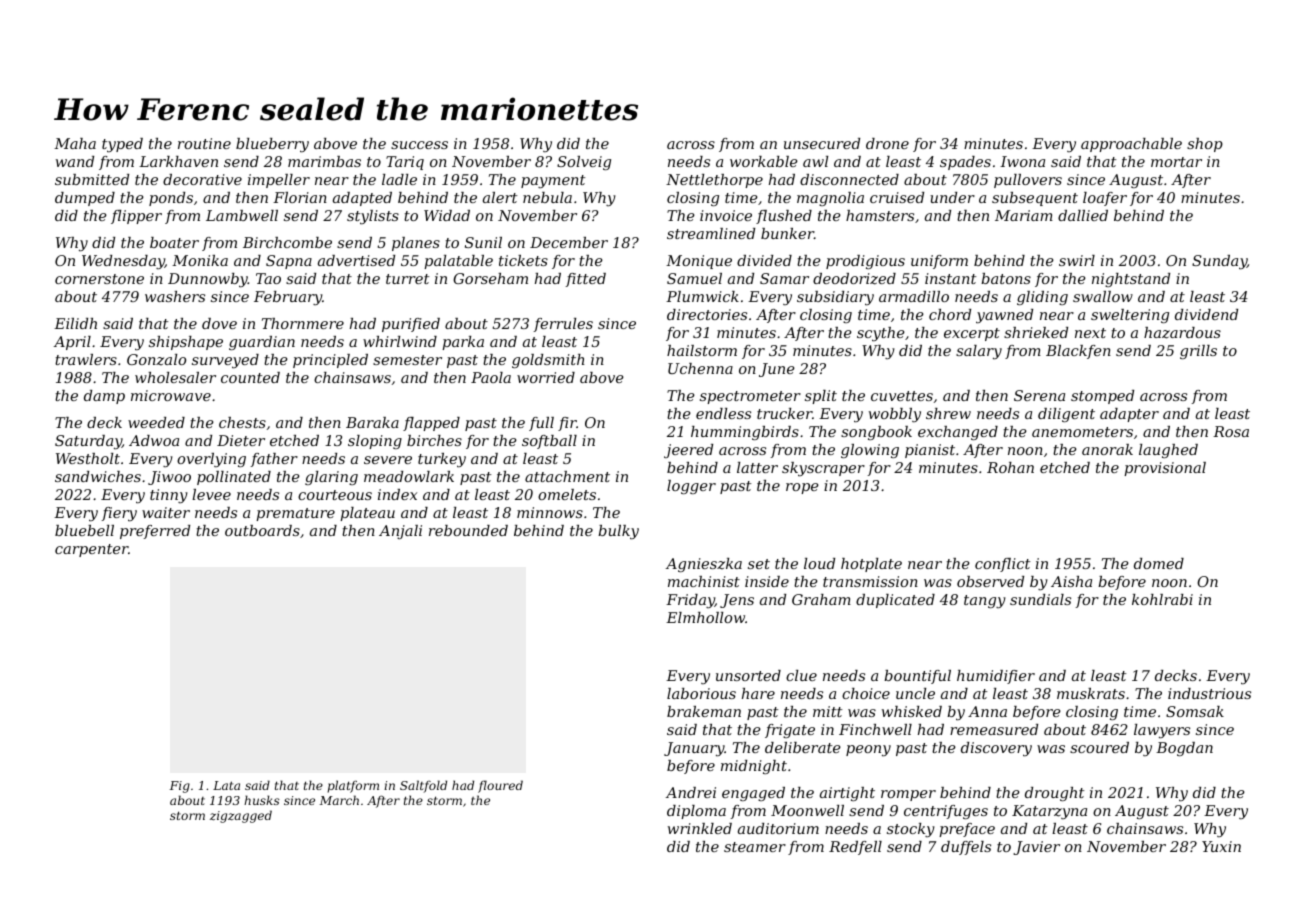 The height and width of the document is (924, 1308). Describe the element at coordinates (1165, 469) in the document. I see `provisional` at that location.
